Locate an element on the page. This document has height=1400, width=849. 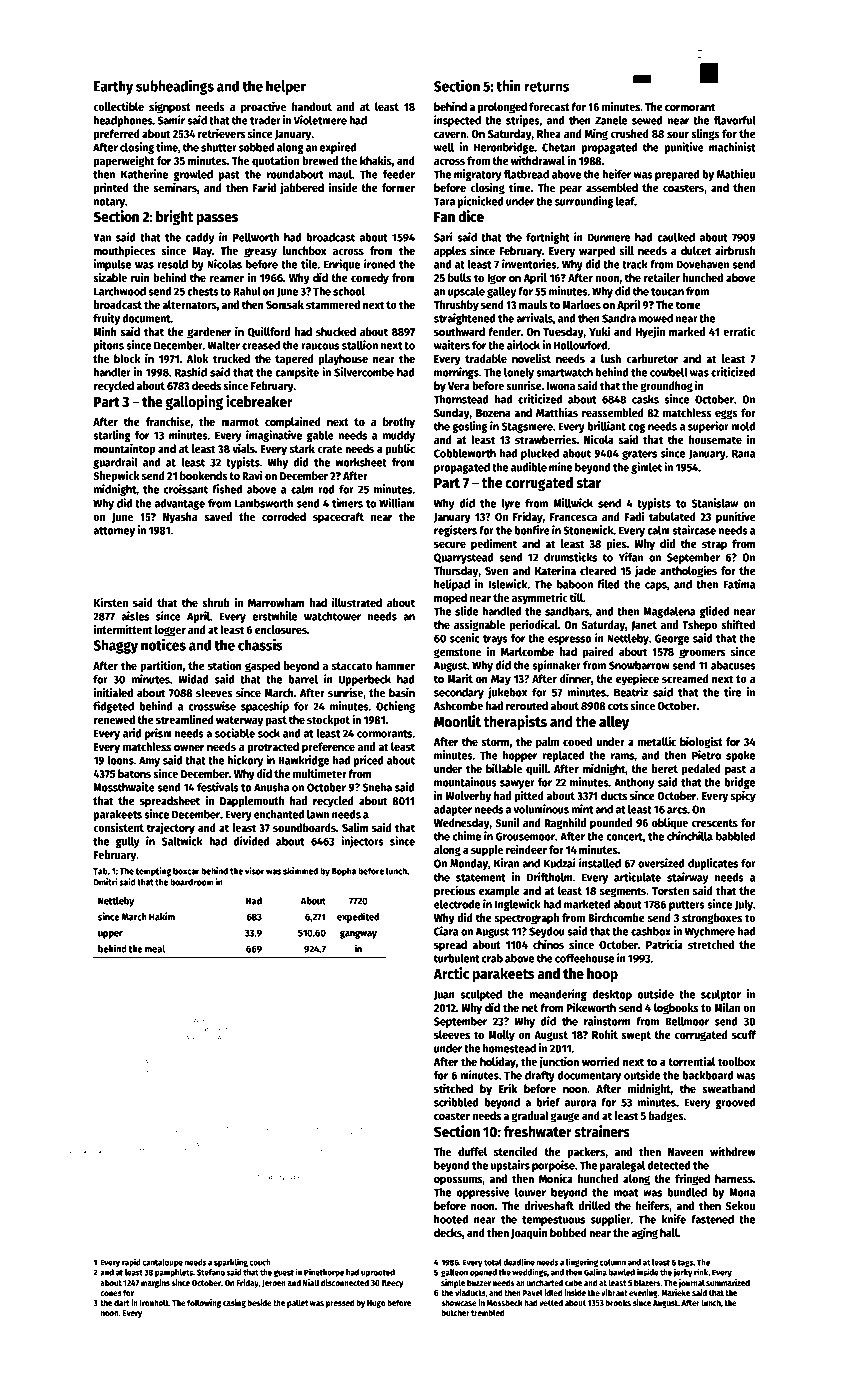
caulked is located at coordinates (676, 237).
